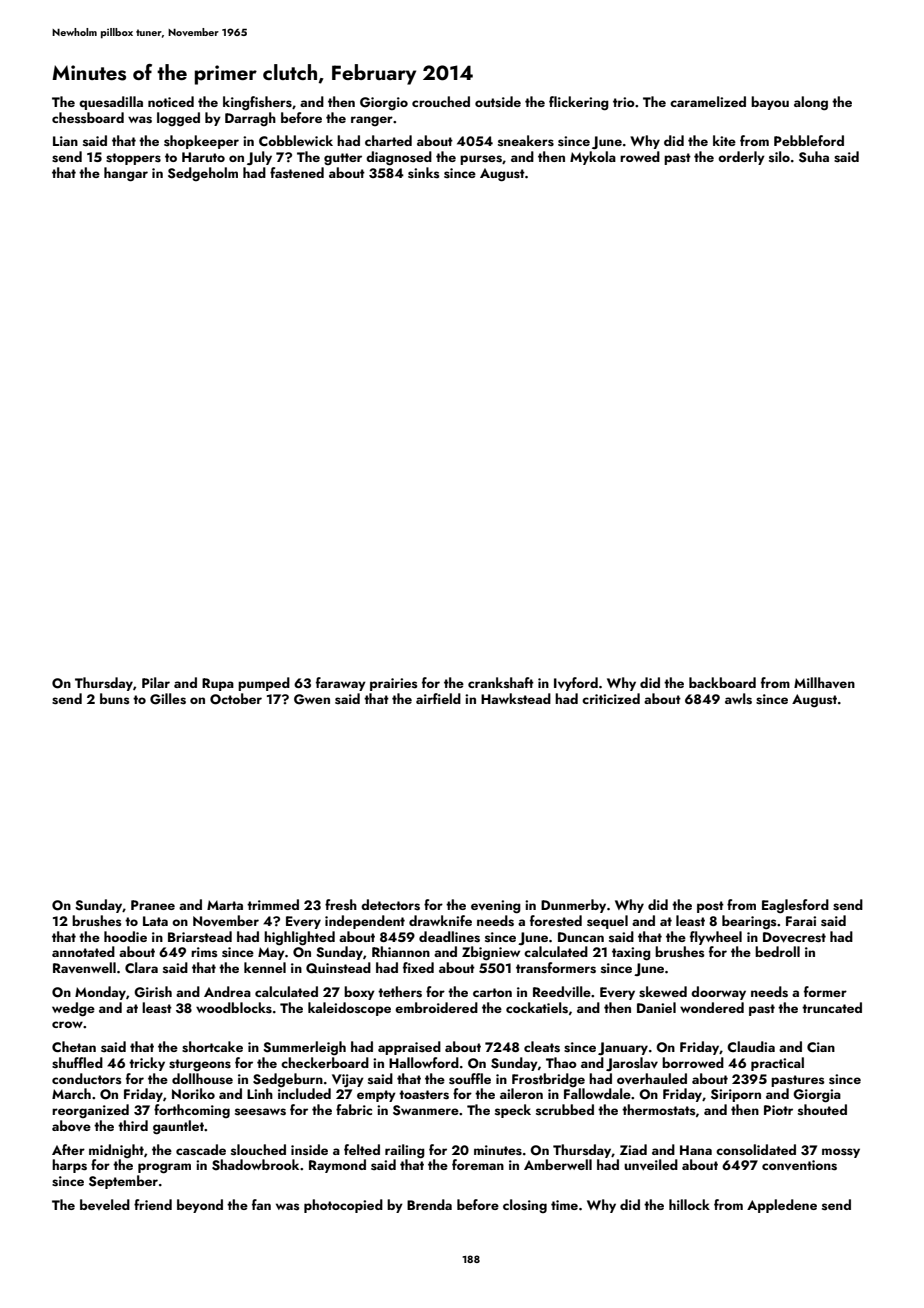 This page has height=1308, width=924. I want to click on chessboard, so click(88, 117).
